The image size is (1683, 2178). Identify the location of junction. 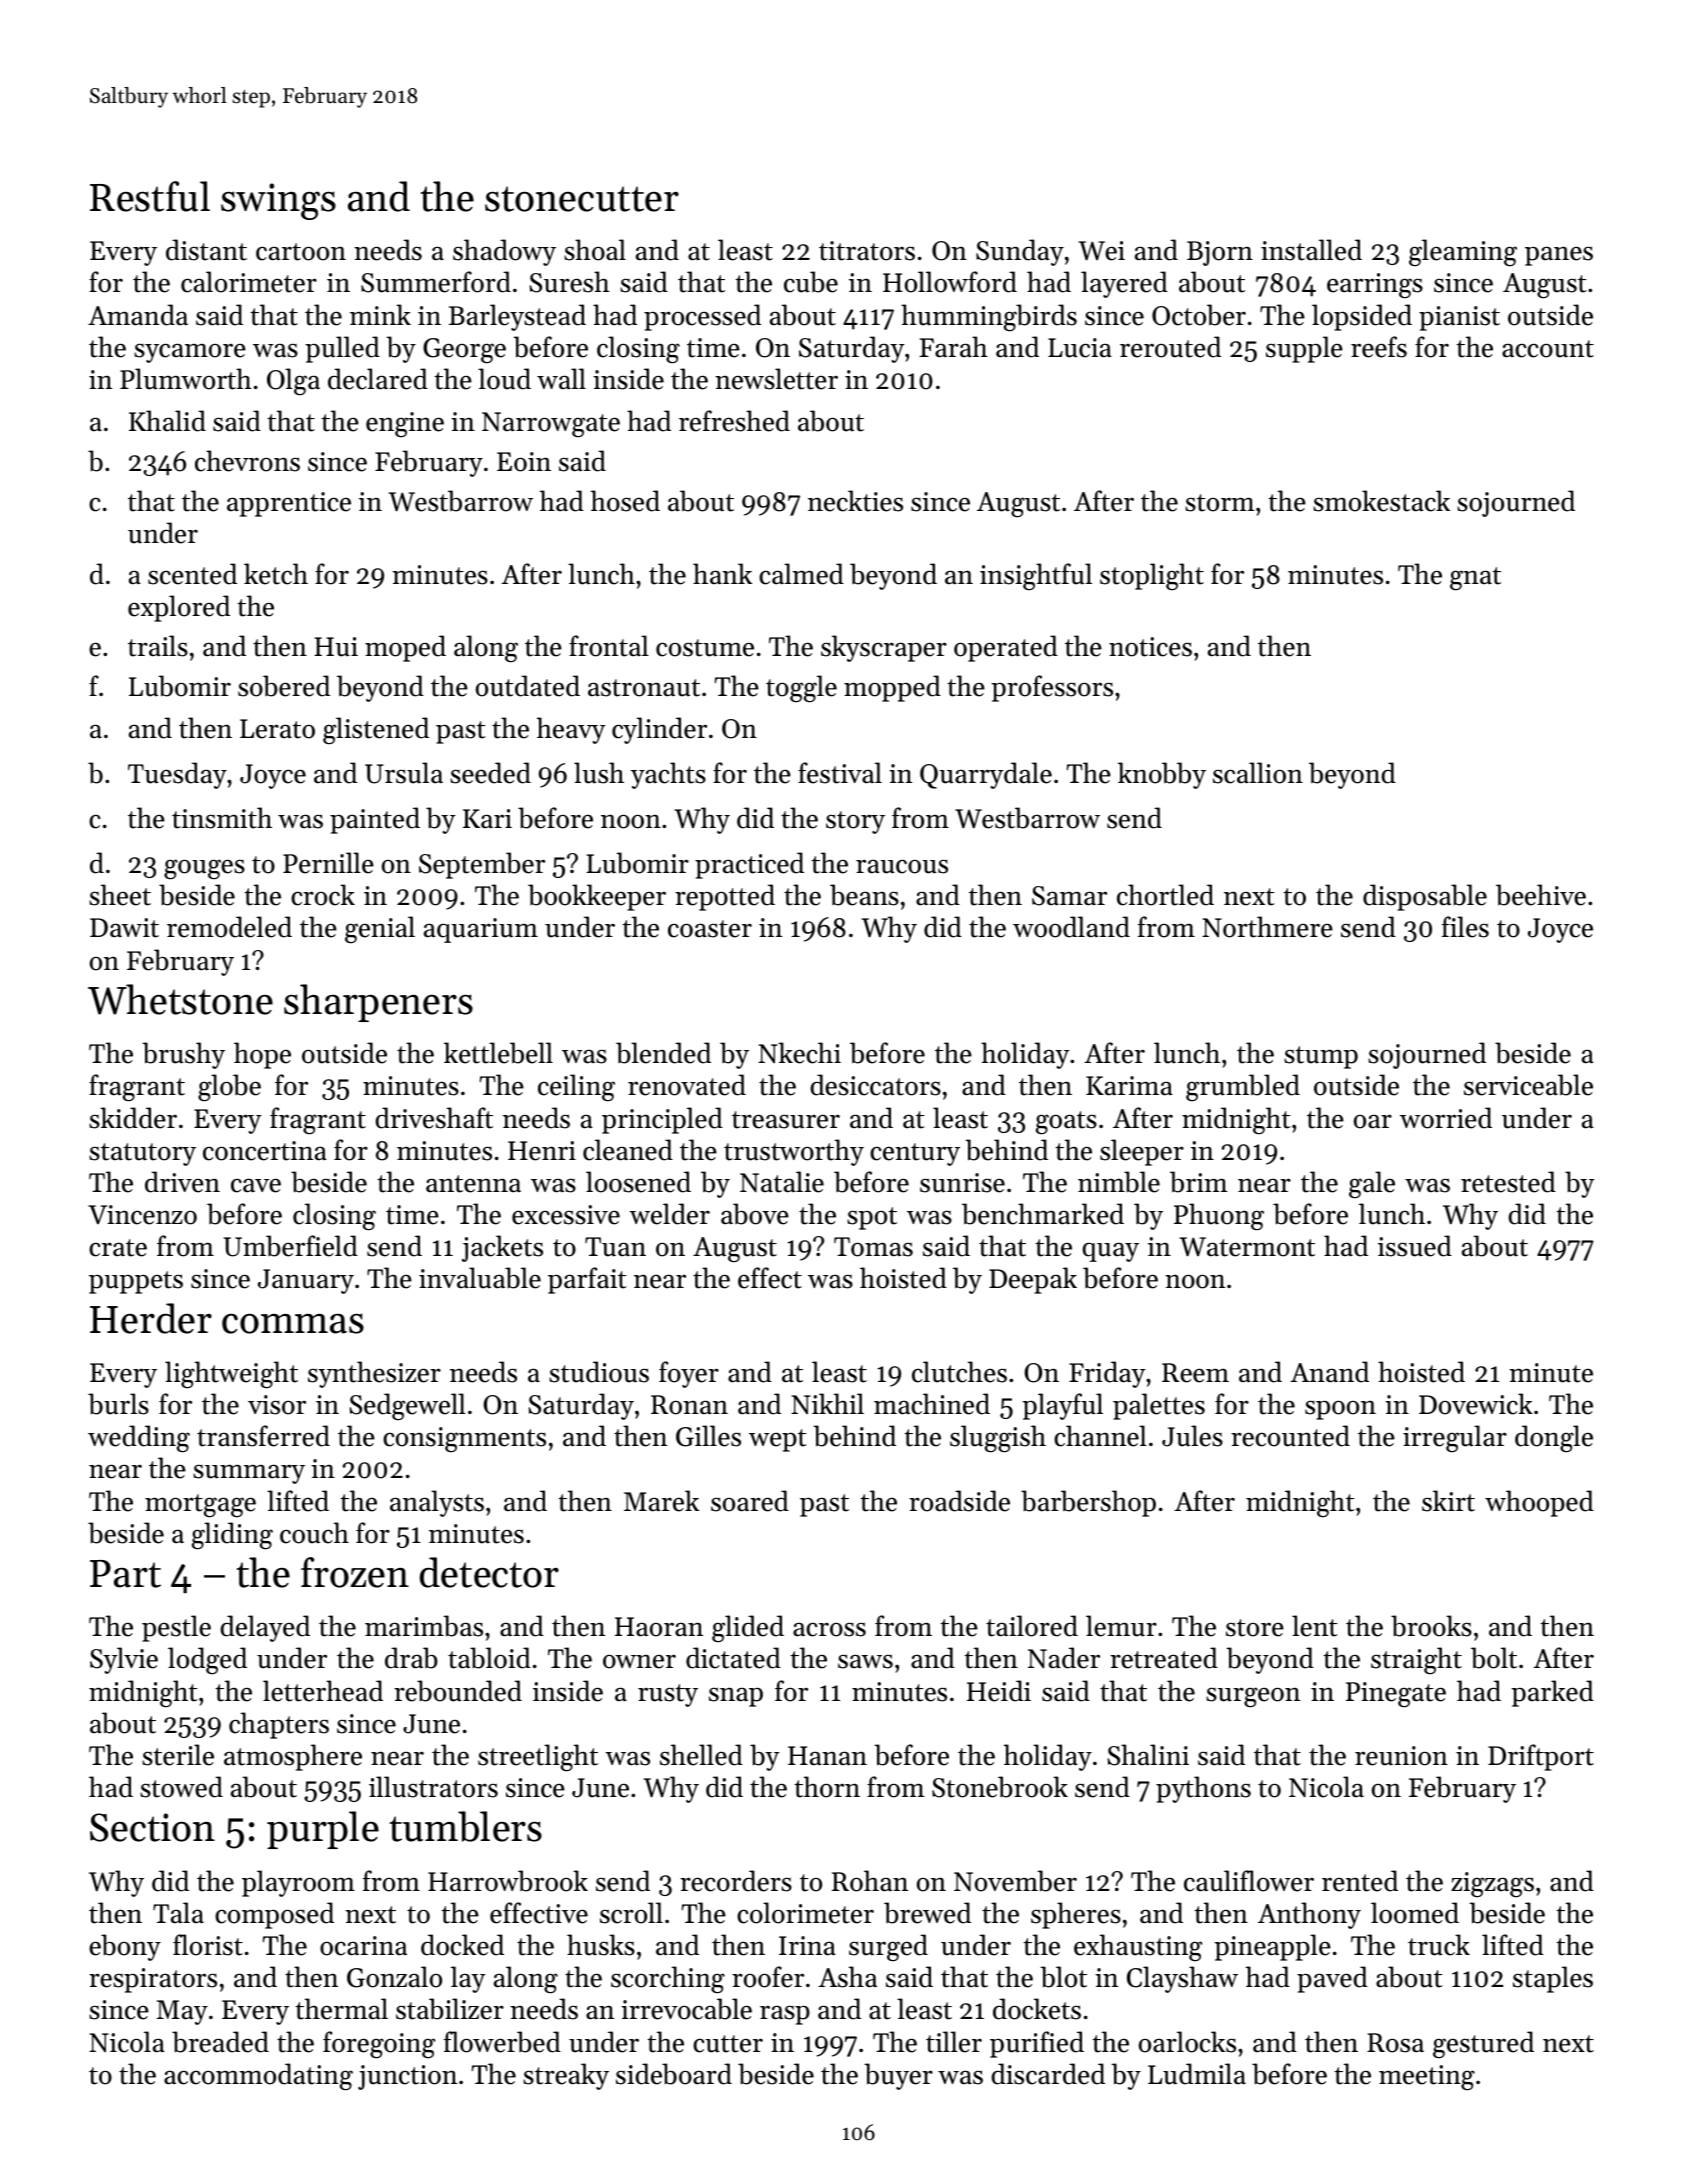
(407, 2077).
